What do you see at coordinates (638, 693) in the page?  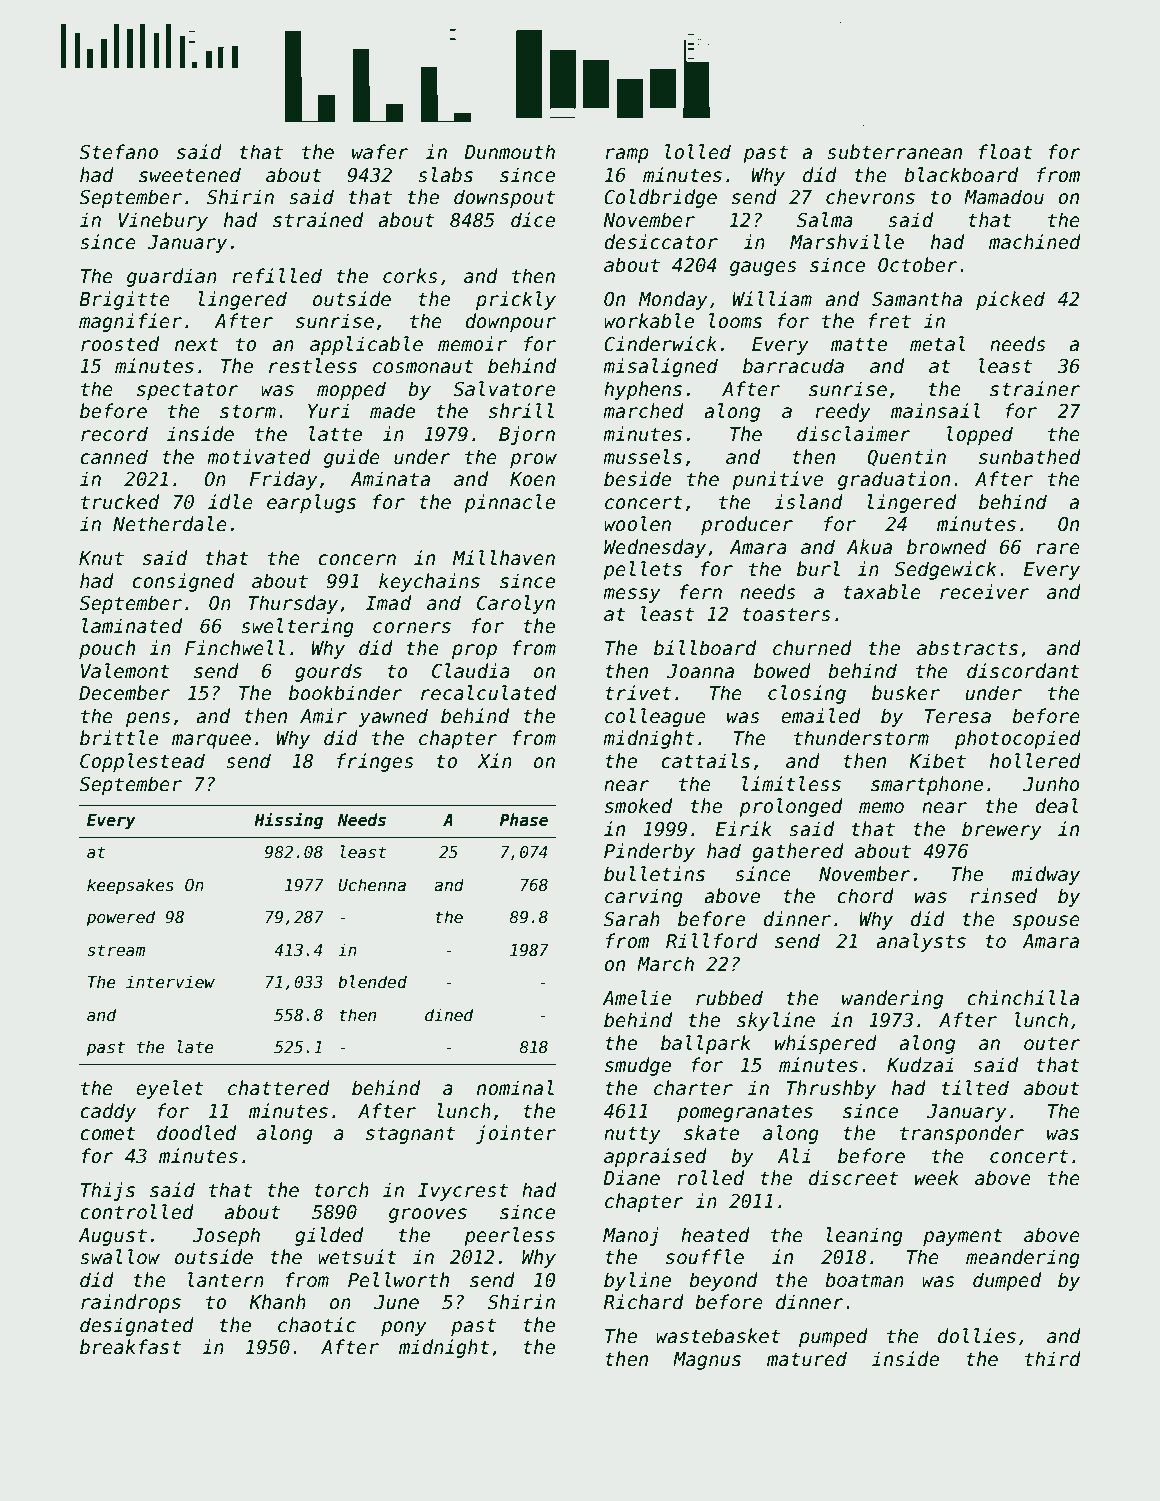 I see `trivet` at bounding box center [638, 693].
